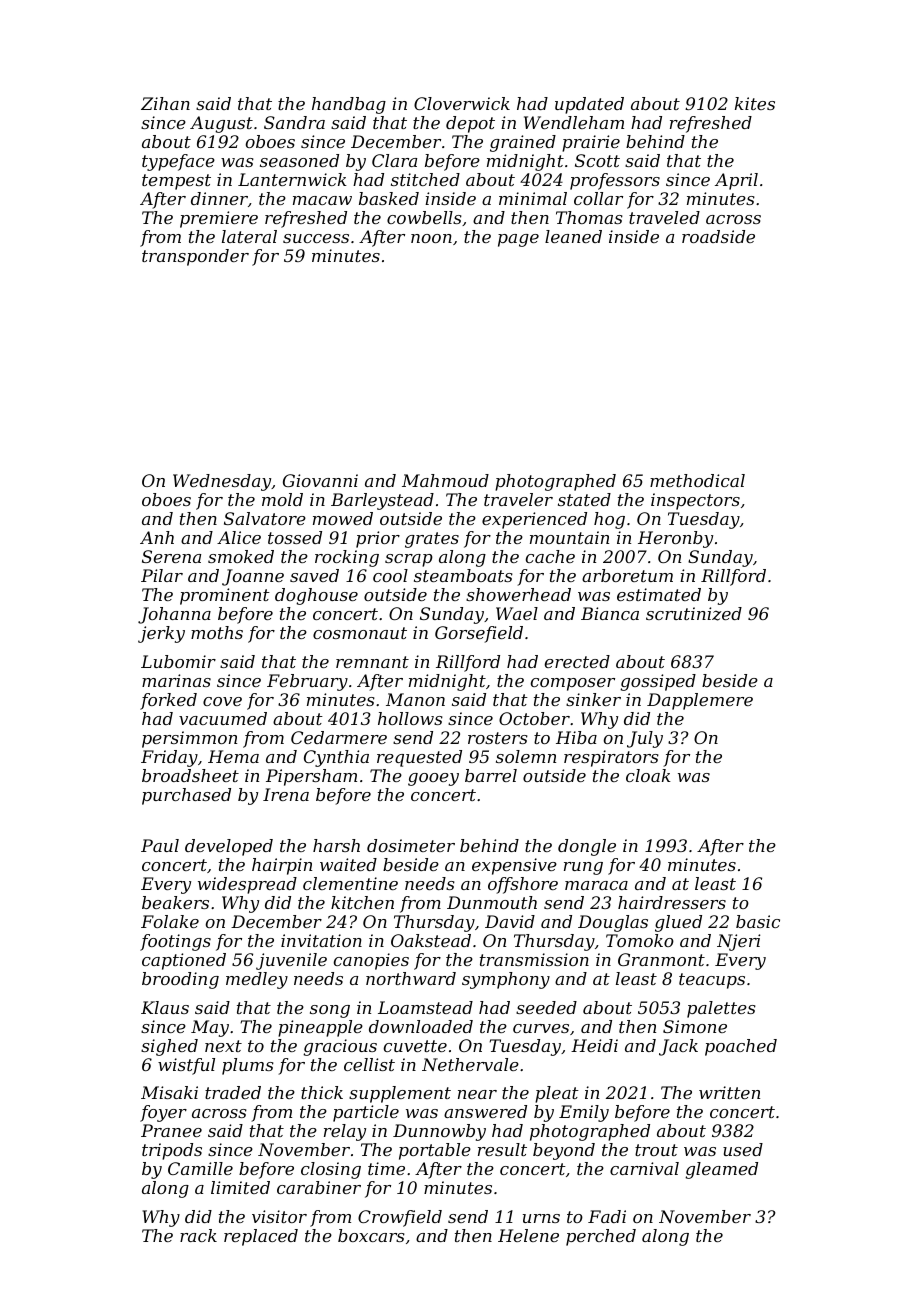 Image resolution: width=924 pixels, height=1314 pixels. What do you see at coordinates (222, 482) in the image?
I see `Wednesday` at bounding box center [222, 482].
